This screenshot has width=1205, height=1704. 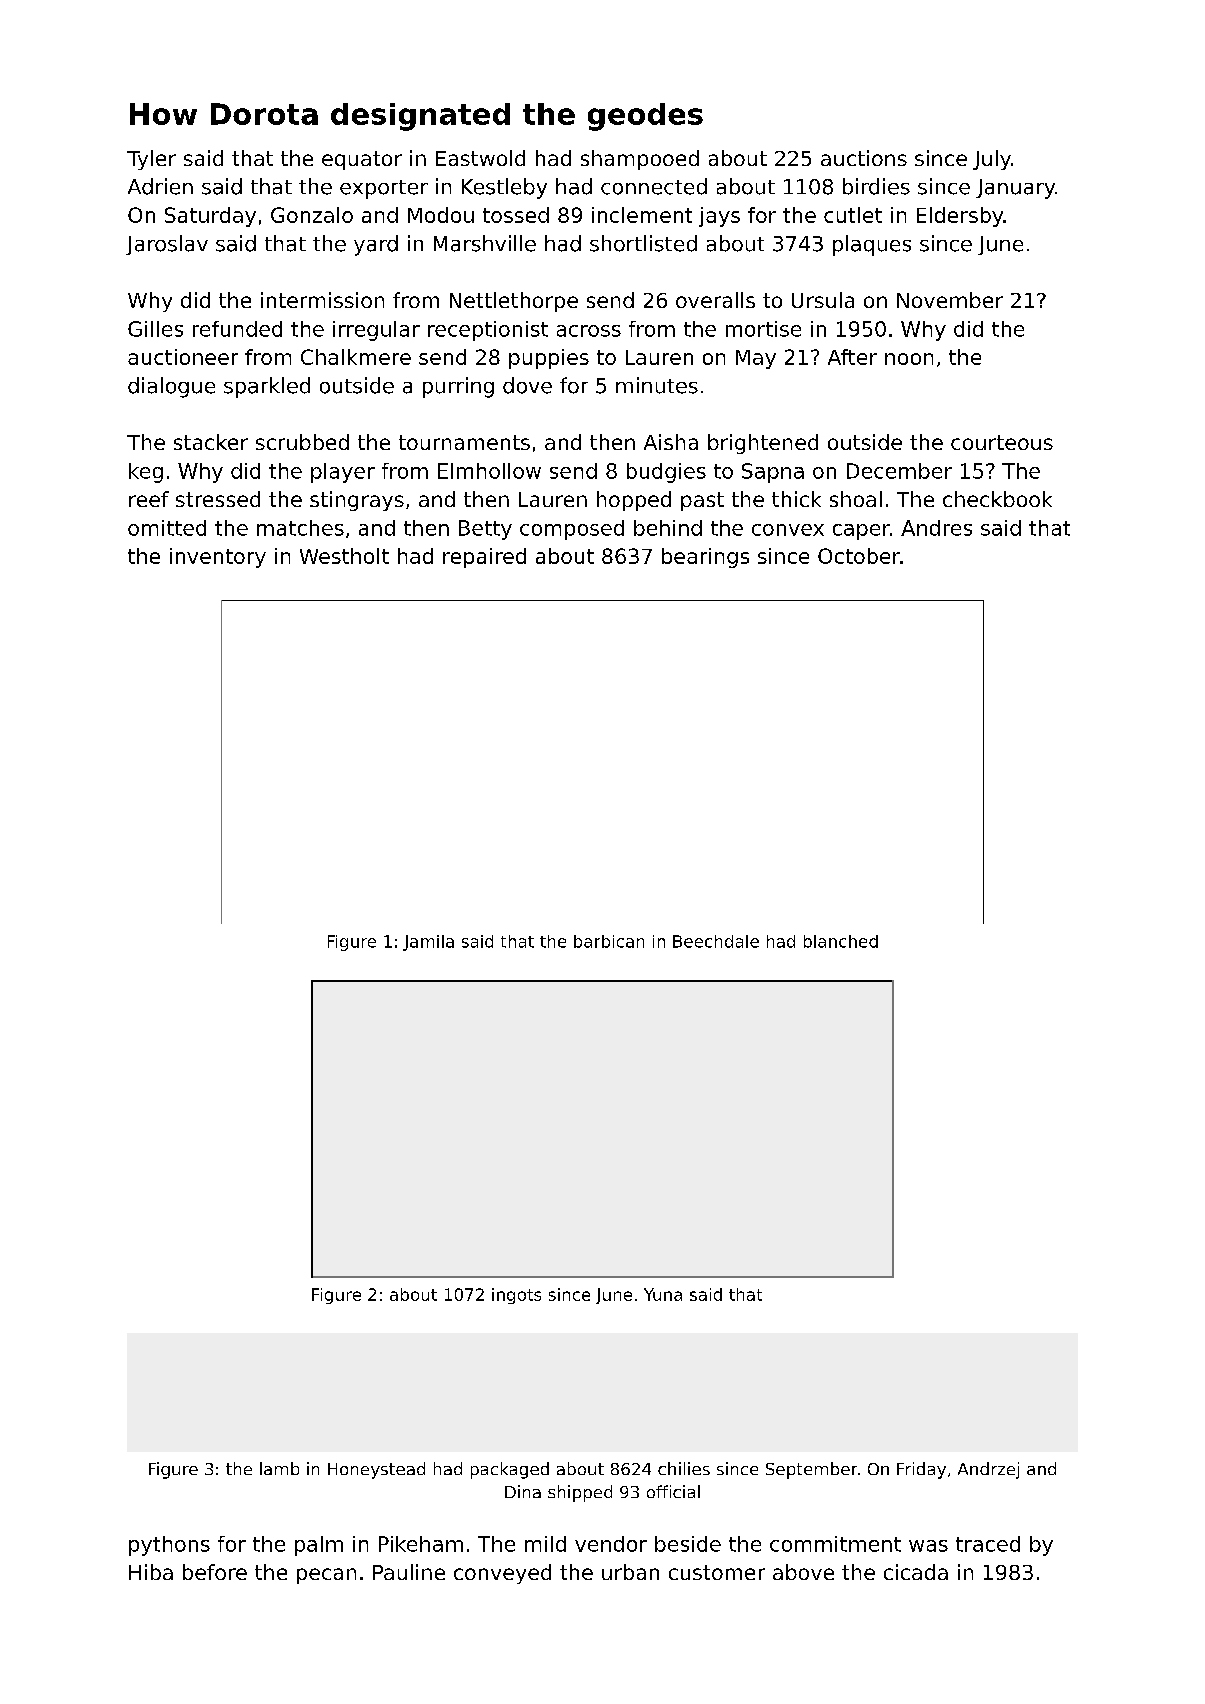 What do you see at coordinates (326, 1576) in the screenshot?
I see `pecan` at bounding box center [326, 1576].
